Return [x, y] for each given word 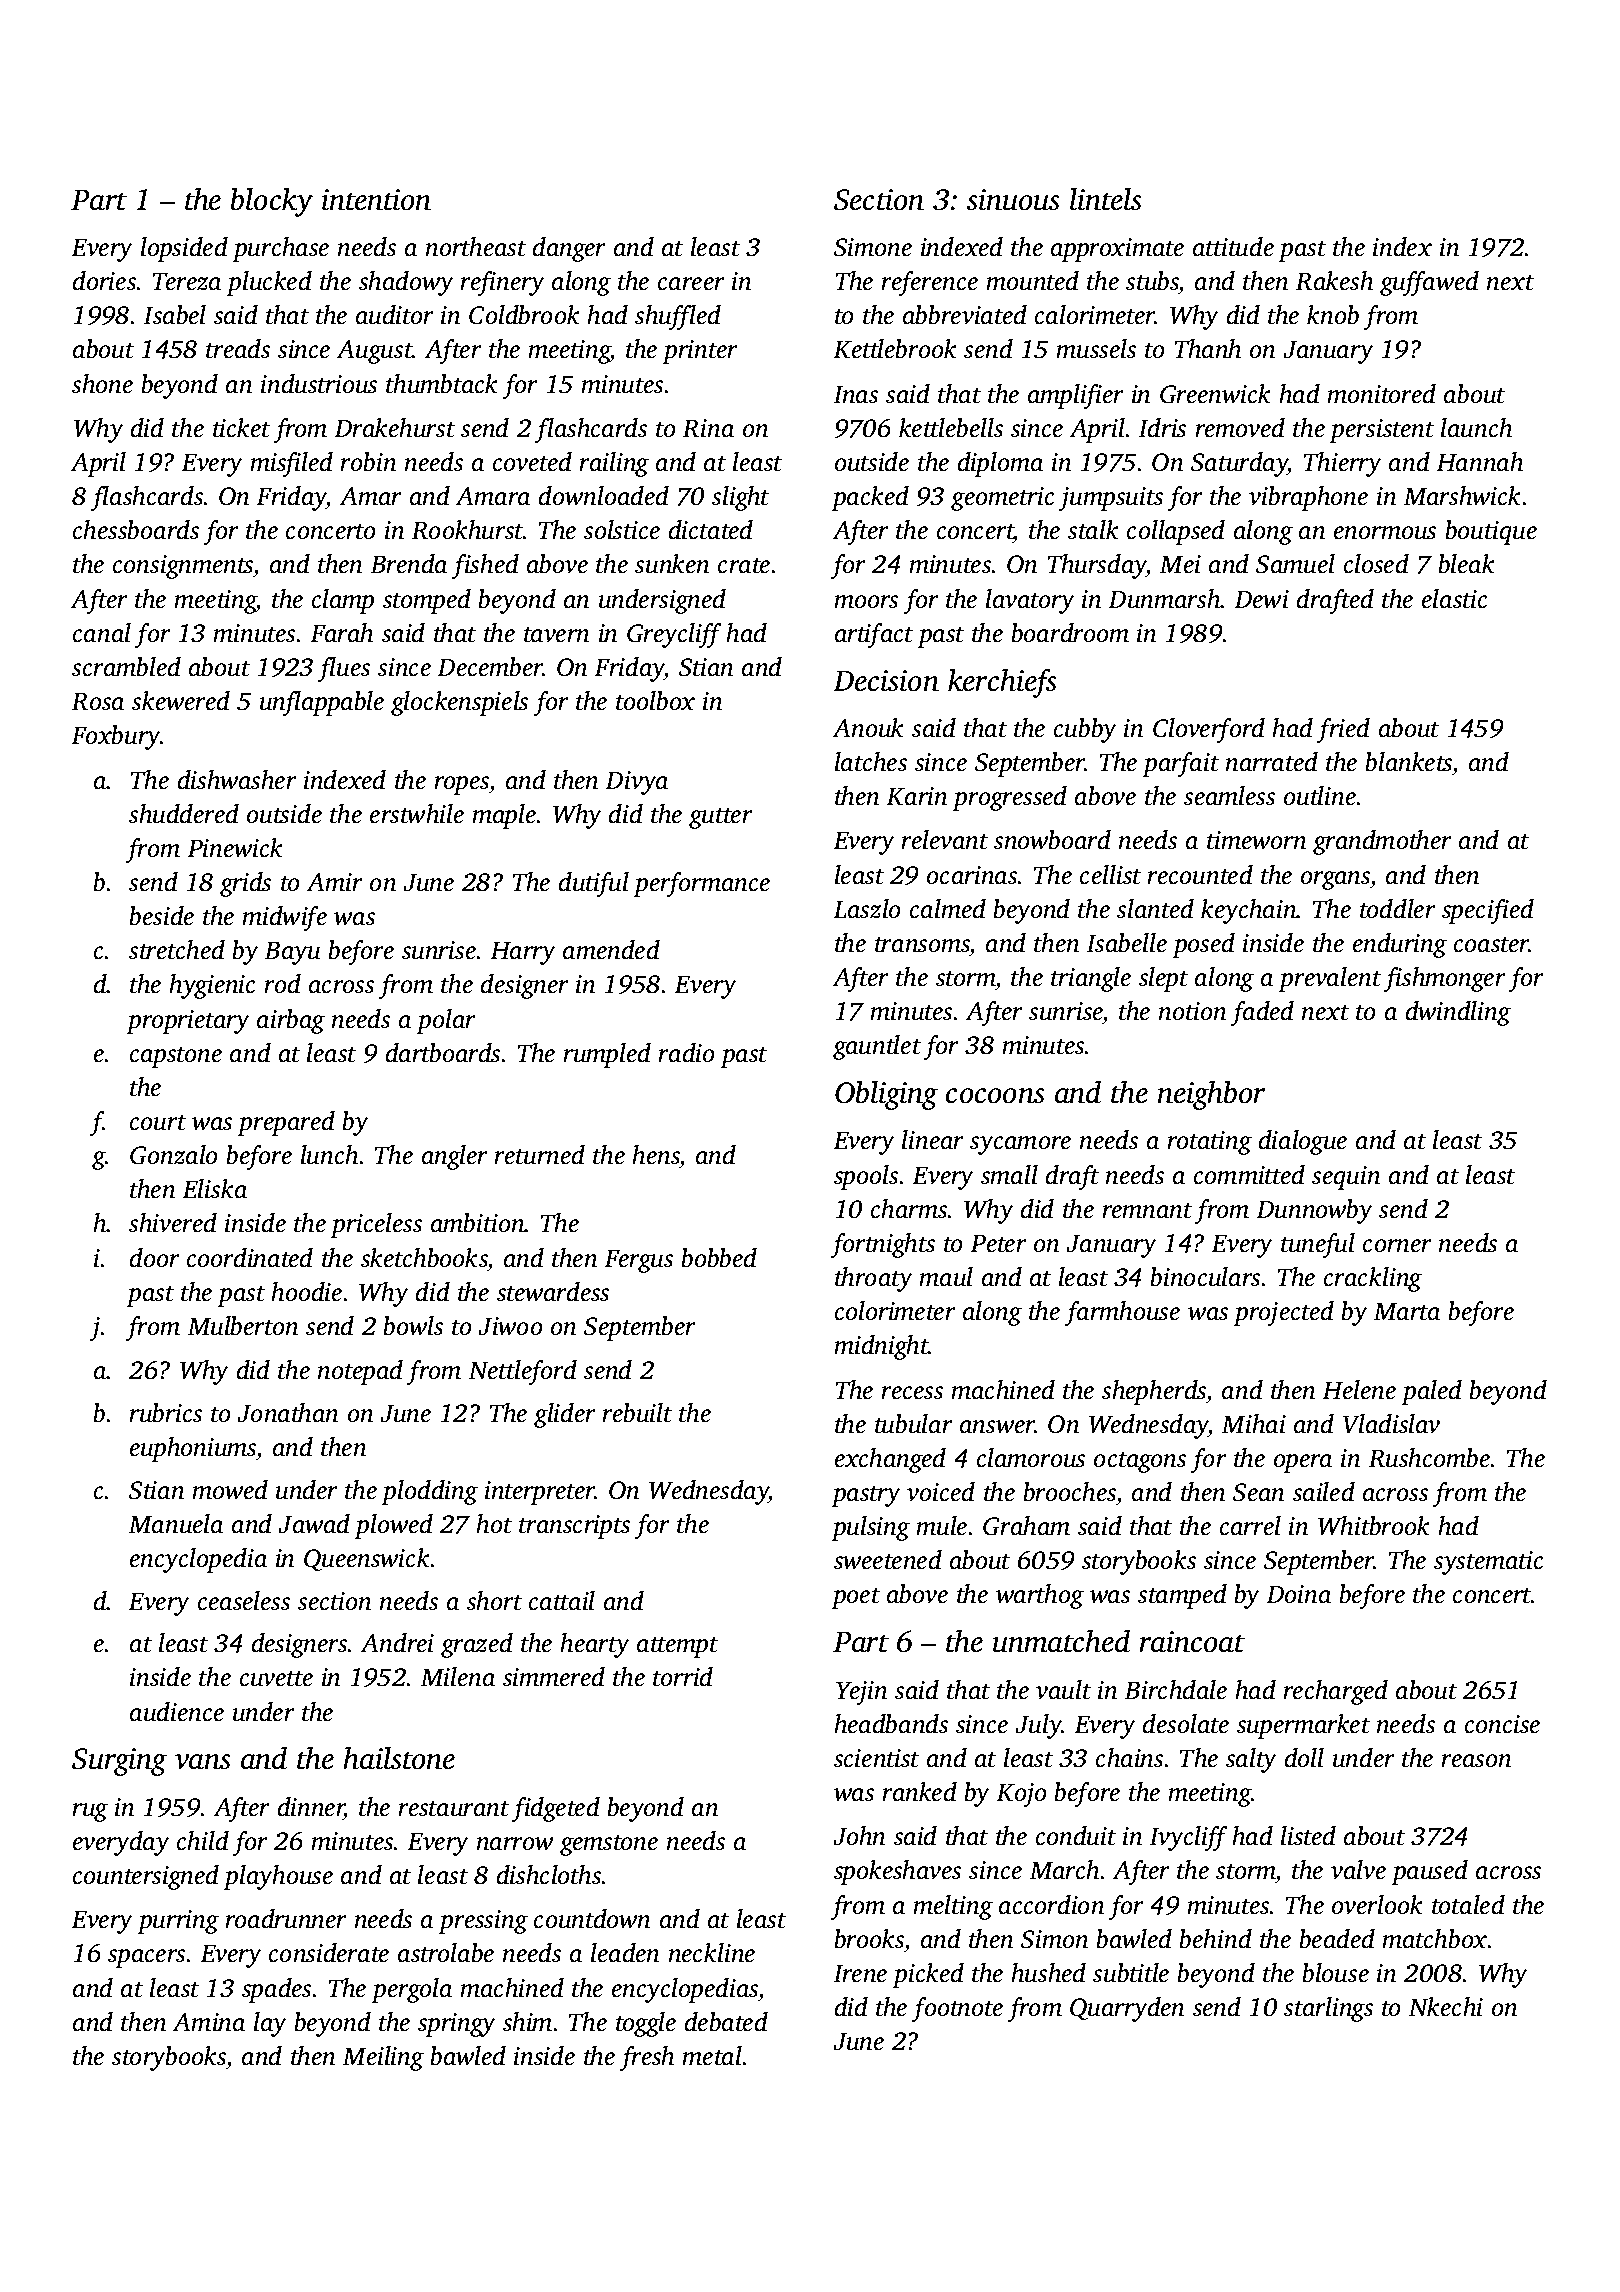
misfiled [291, 464]
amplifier [1076, 396]
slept [1163, 979]
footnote [957, 2009]
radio [686, 1053]
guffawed [1429, 283]
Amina [208, 2022]
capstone [176, 1057]
